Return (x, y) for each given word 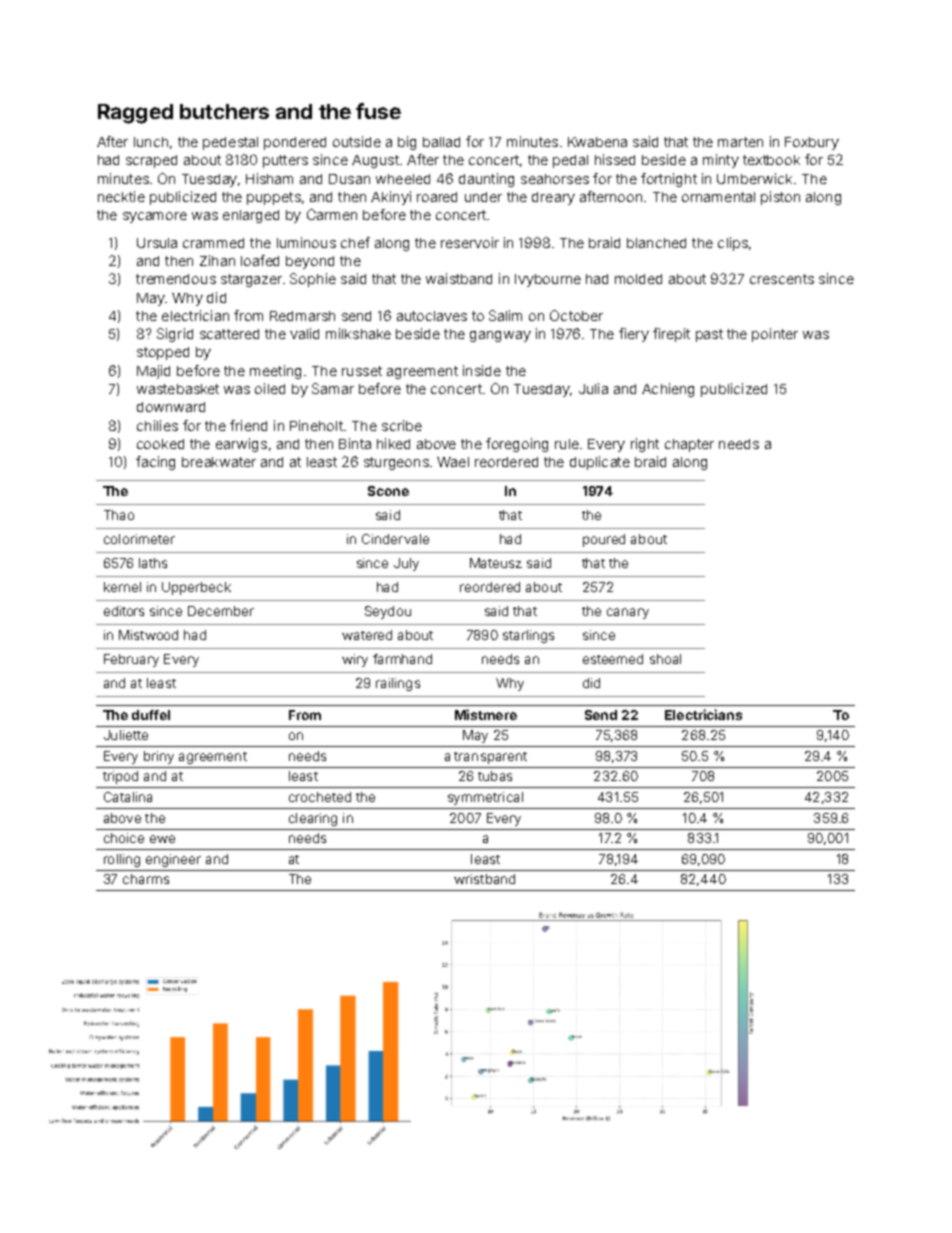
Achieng (668, 390)
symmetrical (485, 798)
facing (155, 463)
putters (285, 161)
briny (159, 757)
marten (740, 142)
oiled (270, 388)
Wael (453, 462)
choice (124, 838)
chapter (689, 445)
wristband (484, 879)
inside (482, 370)
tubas (495, 776)
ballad (441, 142)
